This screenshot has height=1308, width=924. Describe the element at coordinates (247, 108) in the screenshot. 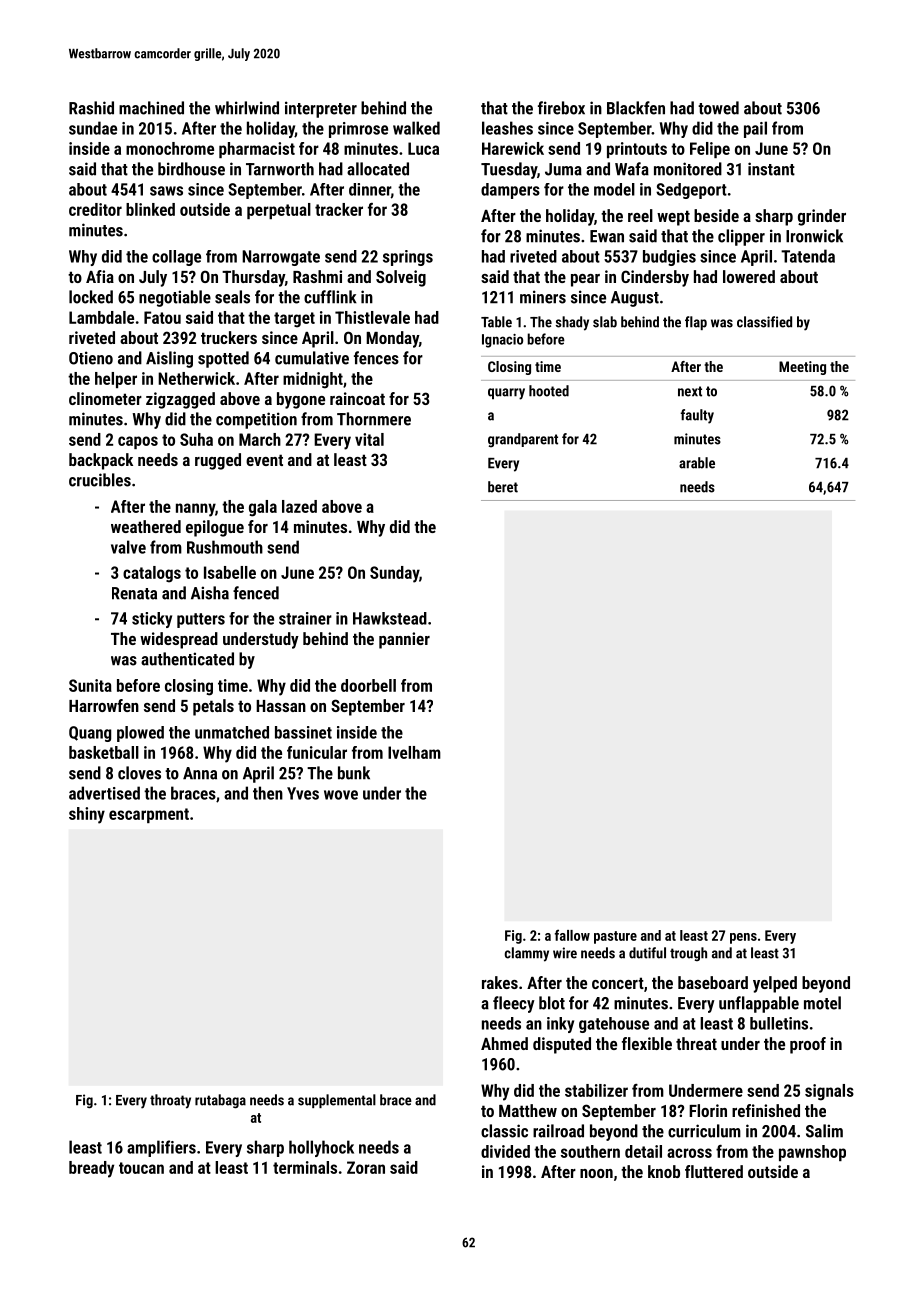

I see `whirlwind` at that location.
